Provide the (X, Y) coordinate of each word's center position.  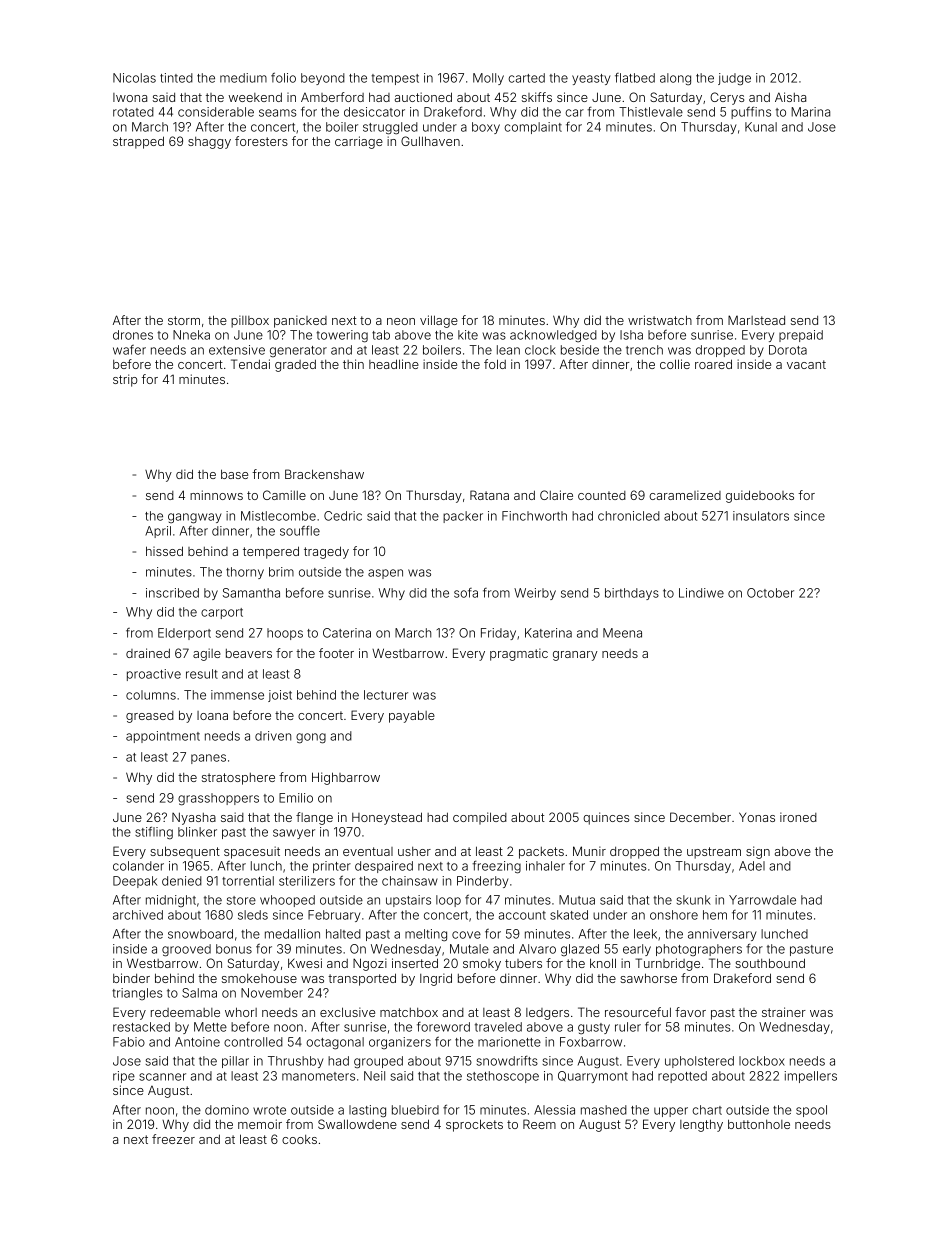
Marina (810, 112)
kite (468, 335)
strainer (784, 1012)
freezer (173, 1139)
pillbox (250, 321)
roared (713, 364)
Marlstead (756, 320)
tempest (395, 79)
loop (448, 901)
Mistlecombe (278, 516)
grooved (186, 950)
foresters (261, 141)
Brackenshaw (324, 474)
